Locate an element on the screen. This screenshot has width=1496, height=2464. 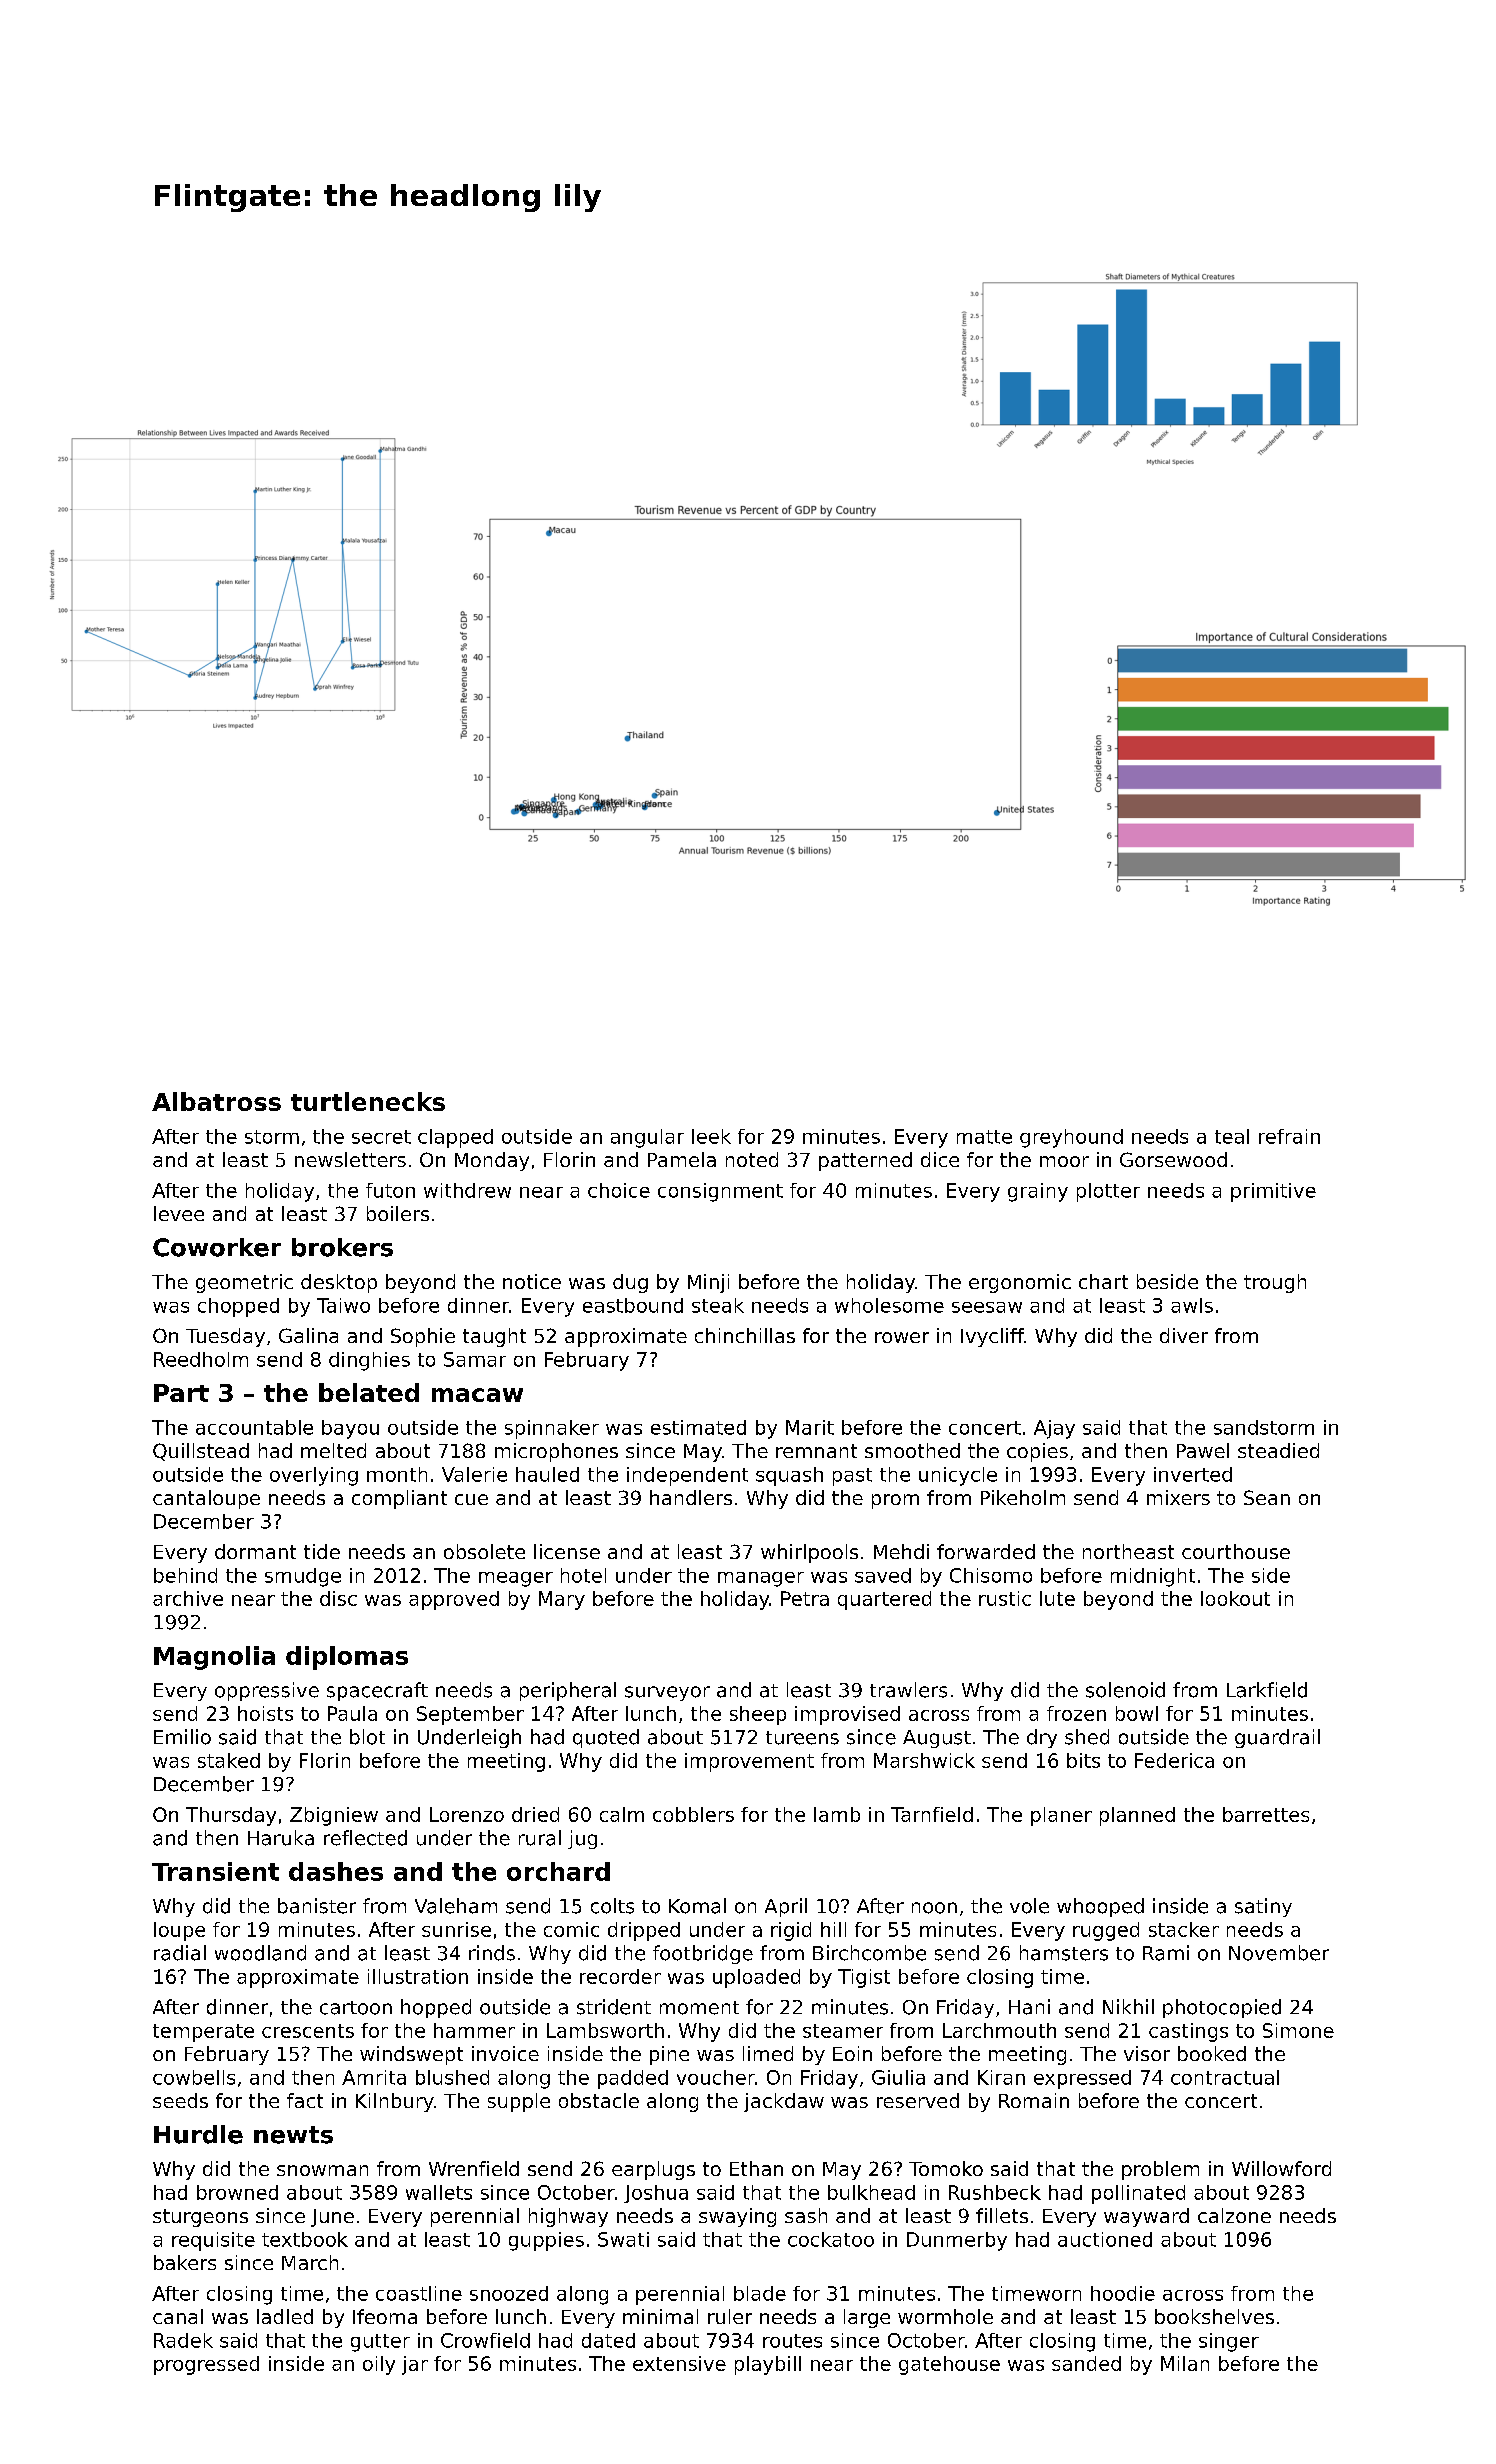
Reedholm is located at coordinates (201, 1359).
